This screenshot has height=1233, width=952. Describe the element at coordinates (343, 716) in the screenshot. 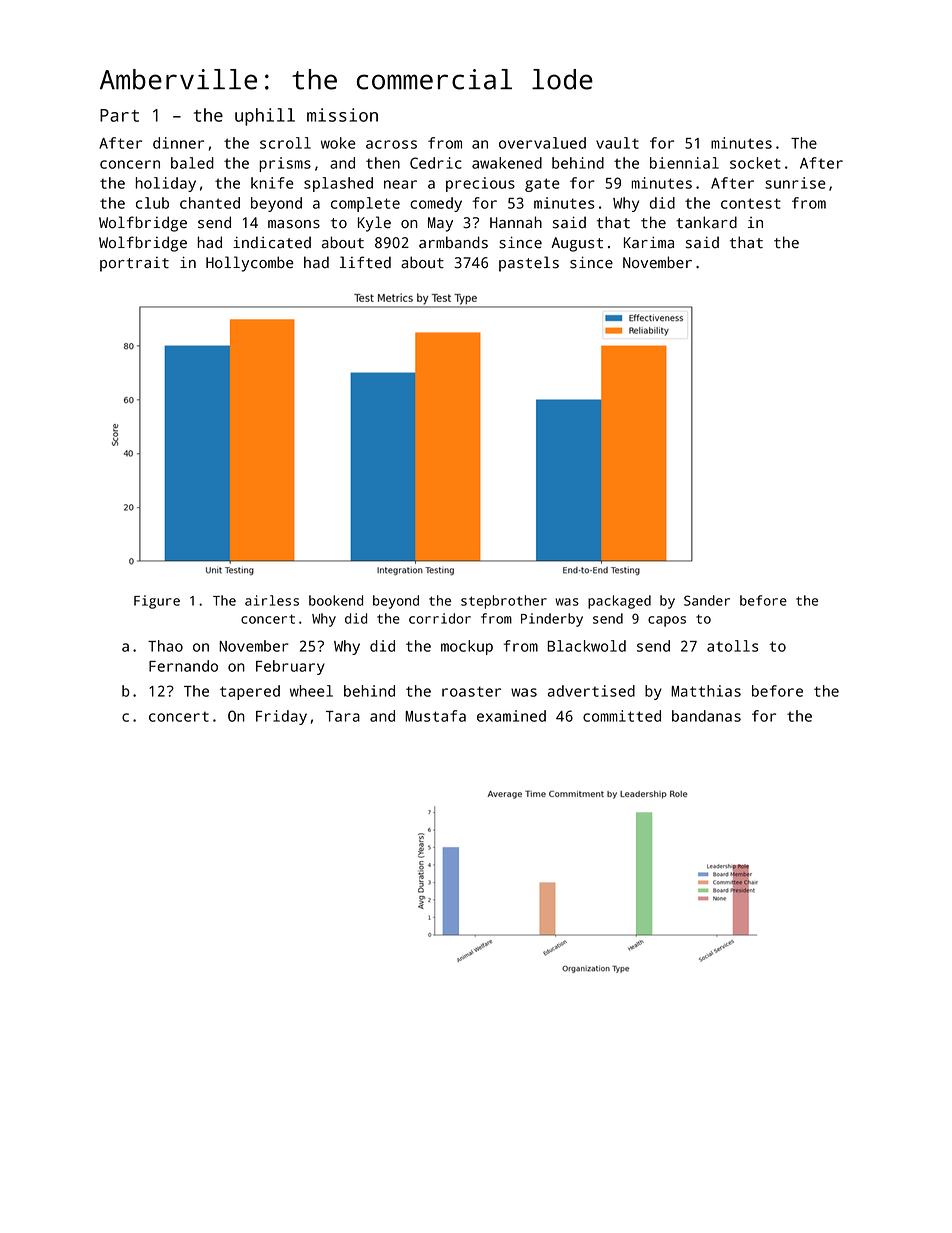

I see `Tara` at that location.
